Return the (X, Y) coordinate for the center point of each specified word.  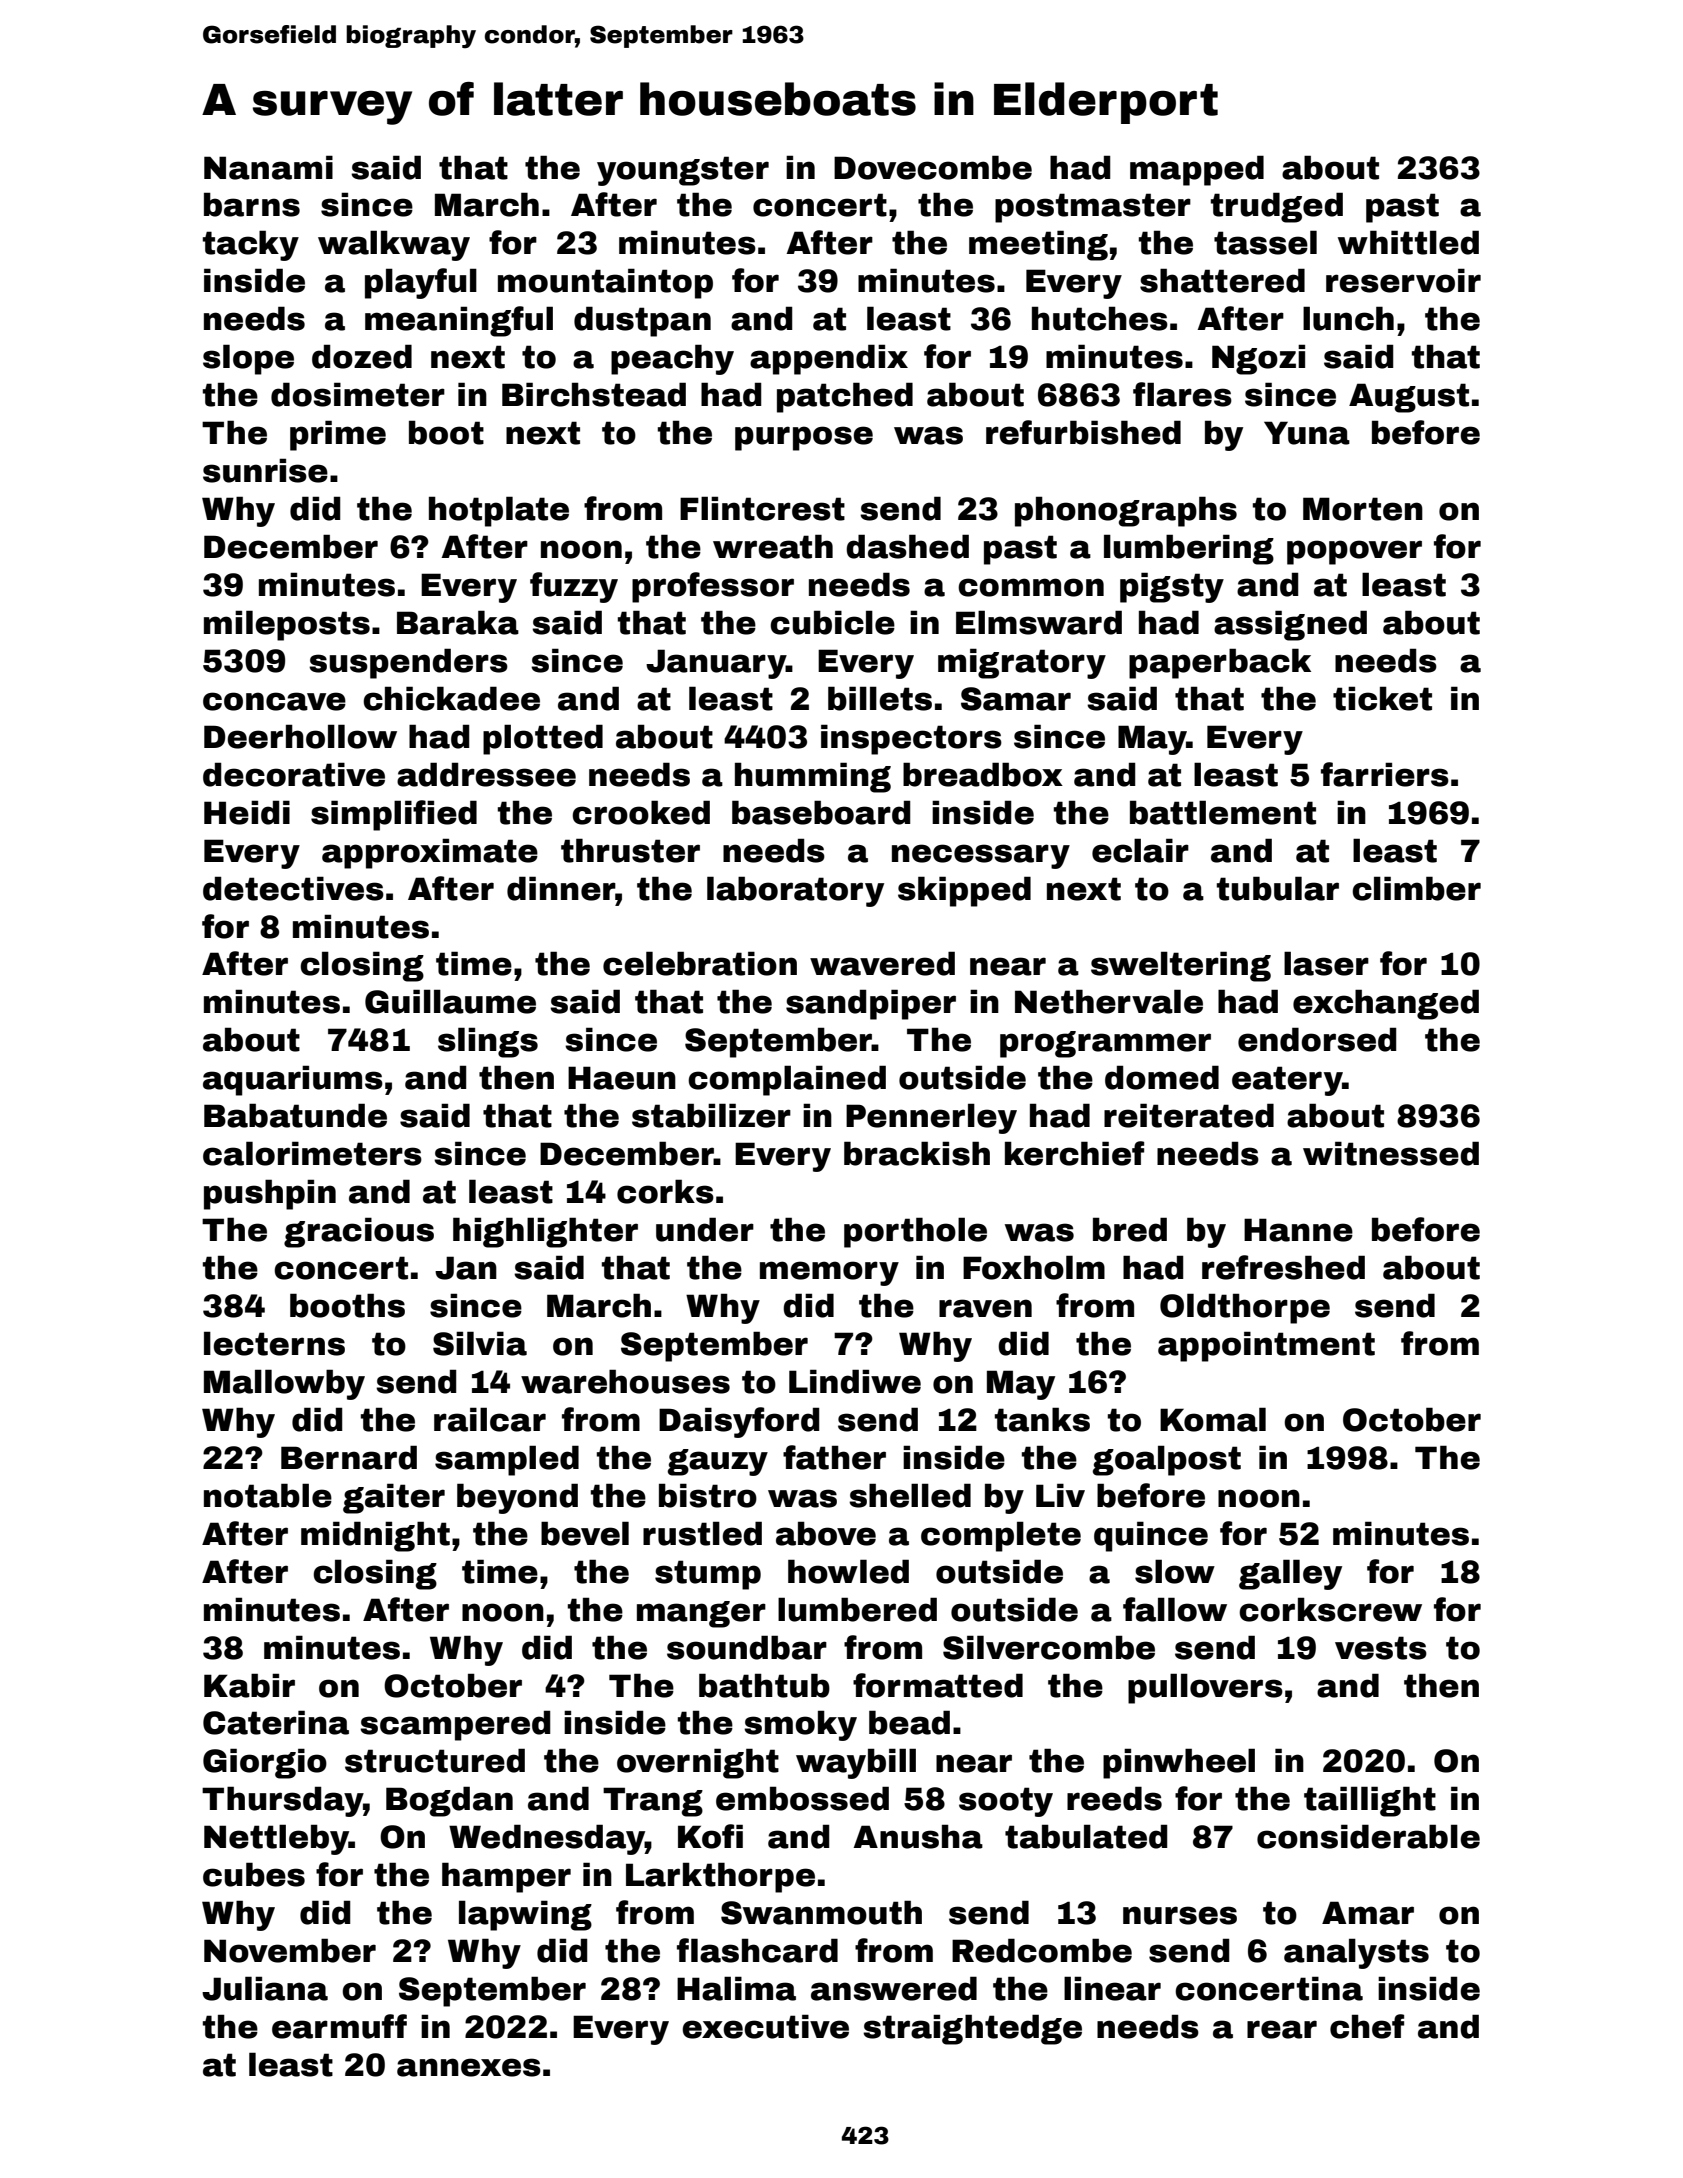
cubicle (832, 622)
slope (248, 359)
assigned (1290, 625)
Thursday (282, 1801)
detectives (293, 888)
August (1409, 398)
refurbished (1083, 432)
